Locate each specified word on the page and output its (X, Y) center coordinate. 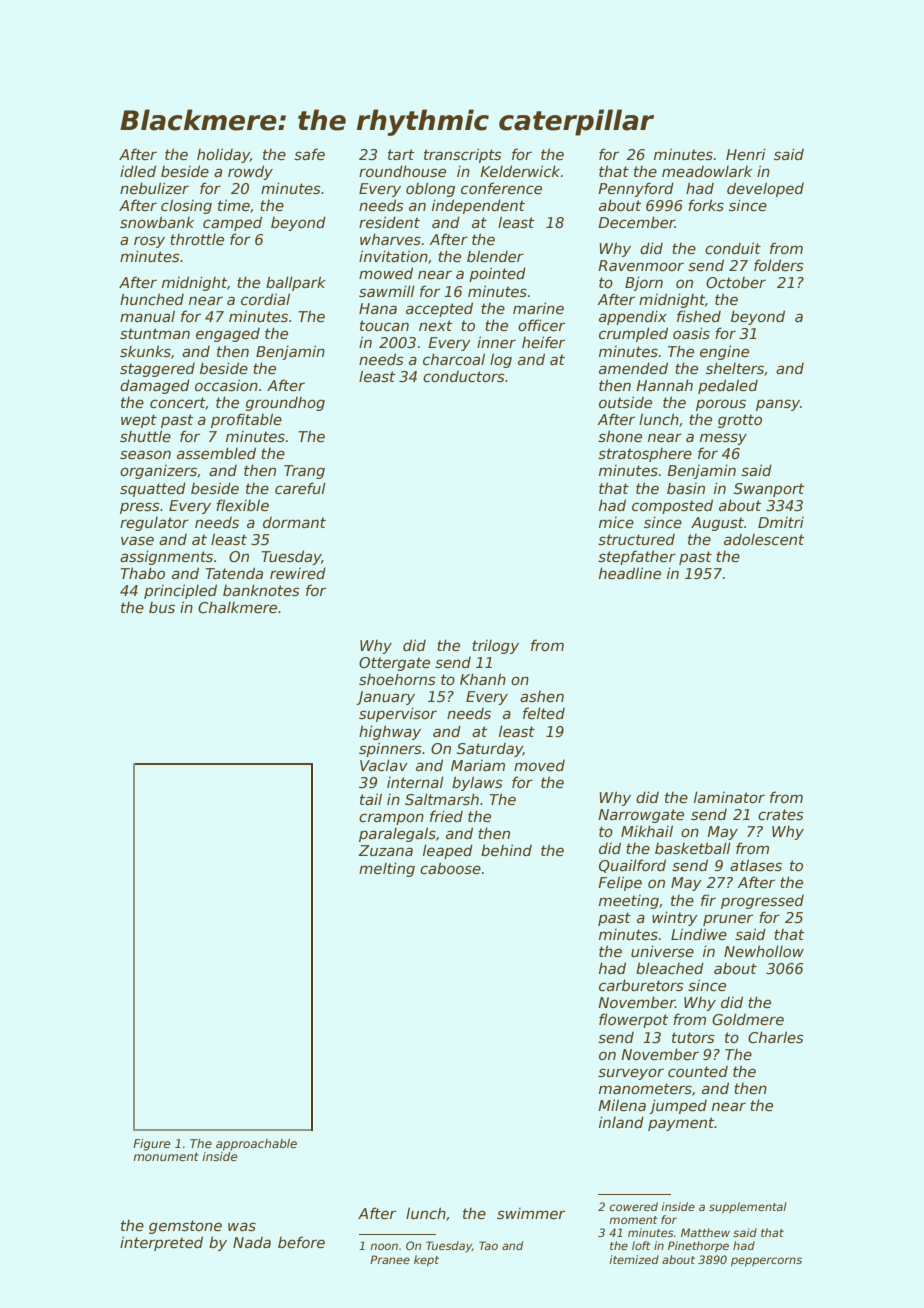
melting (387, 869)
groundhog (285, 404)
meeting (629, 902)
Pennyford (636, 189)
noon (384, 1246)
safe (309, 154)
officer (541, 325)
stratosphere (645, 455)
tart (401, 154)
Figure (151, 1145)
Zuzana (385, 850)
